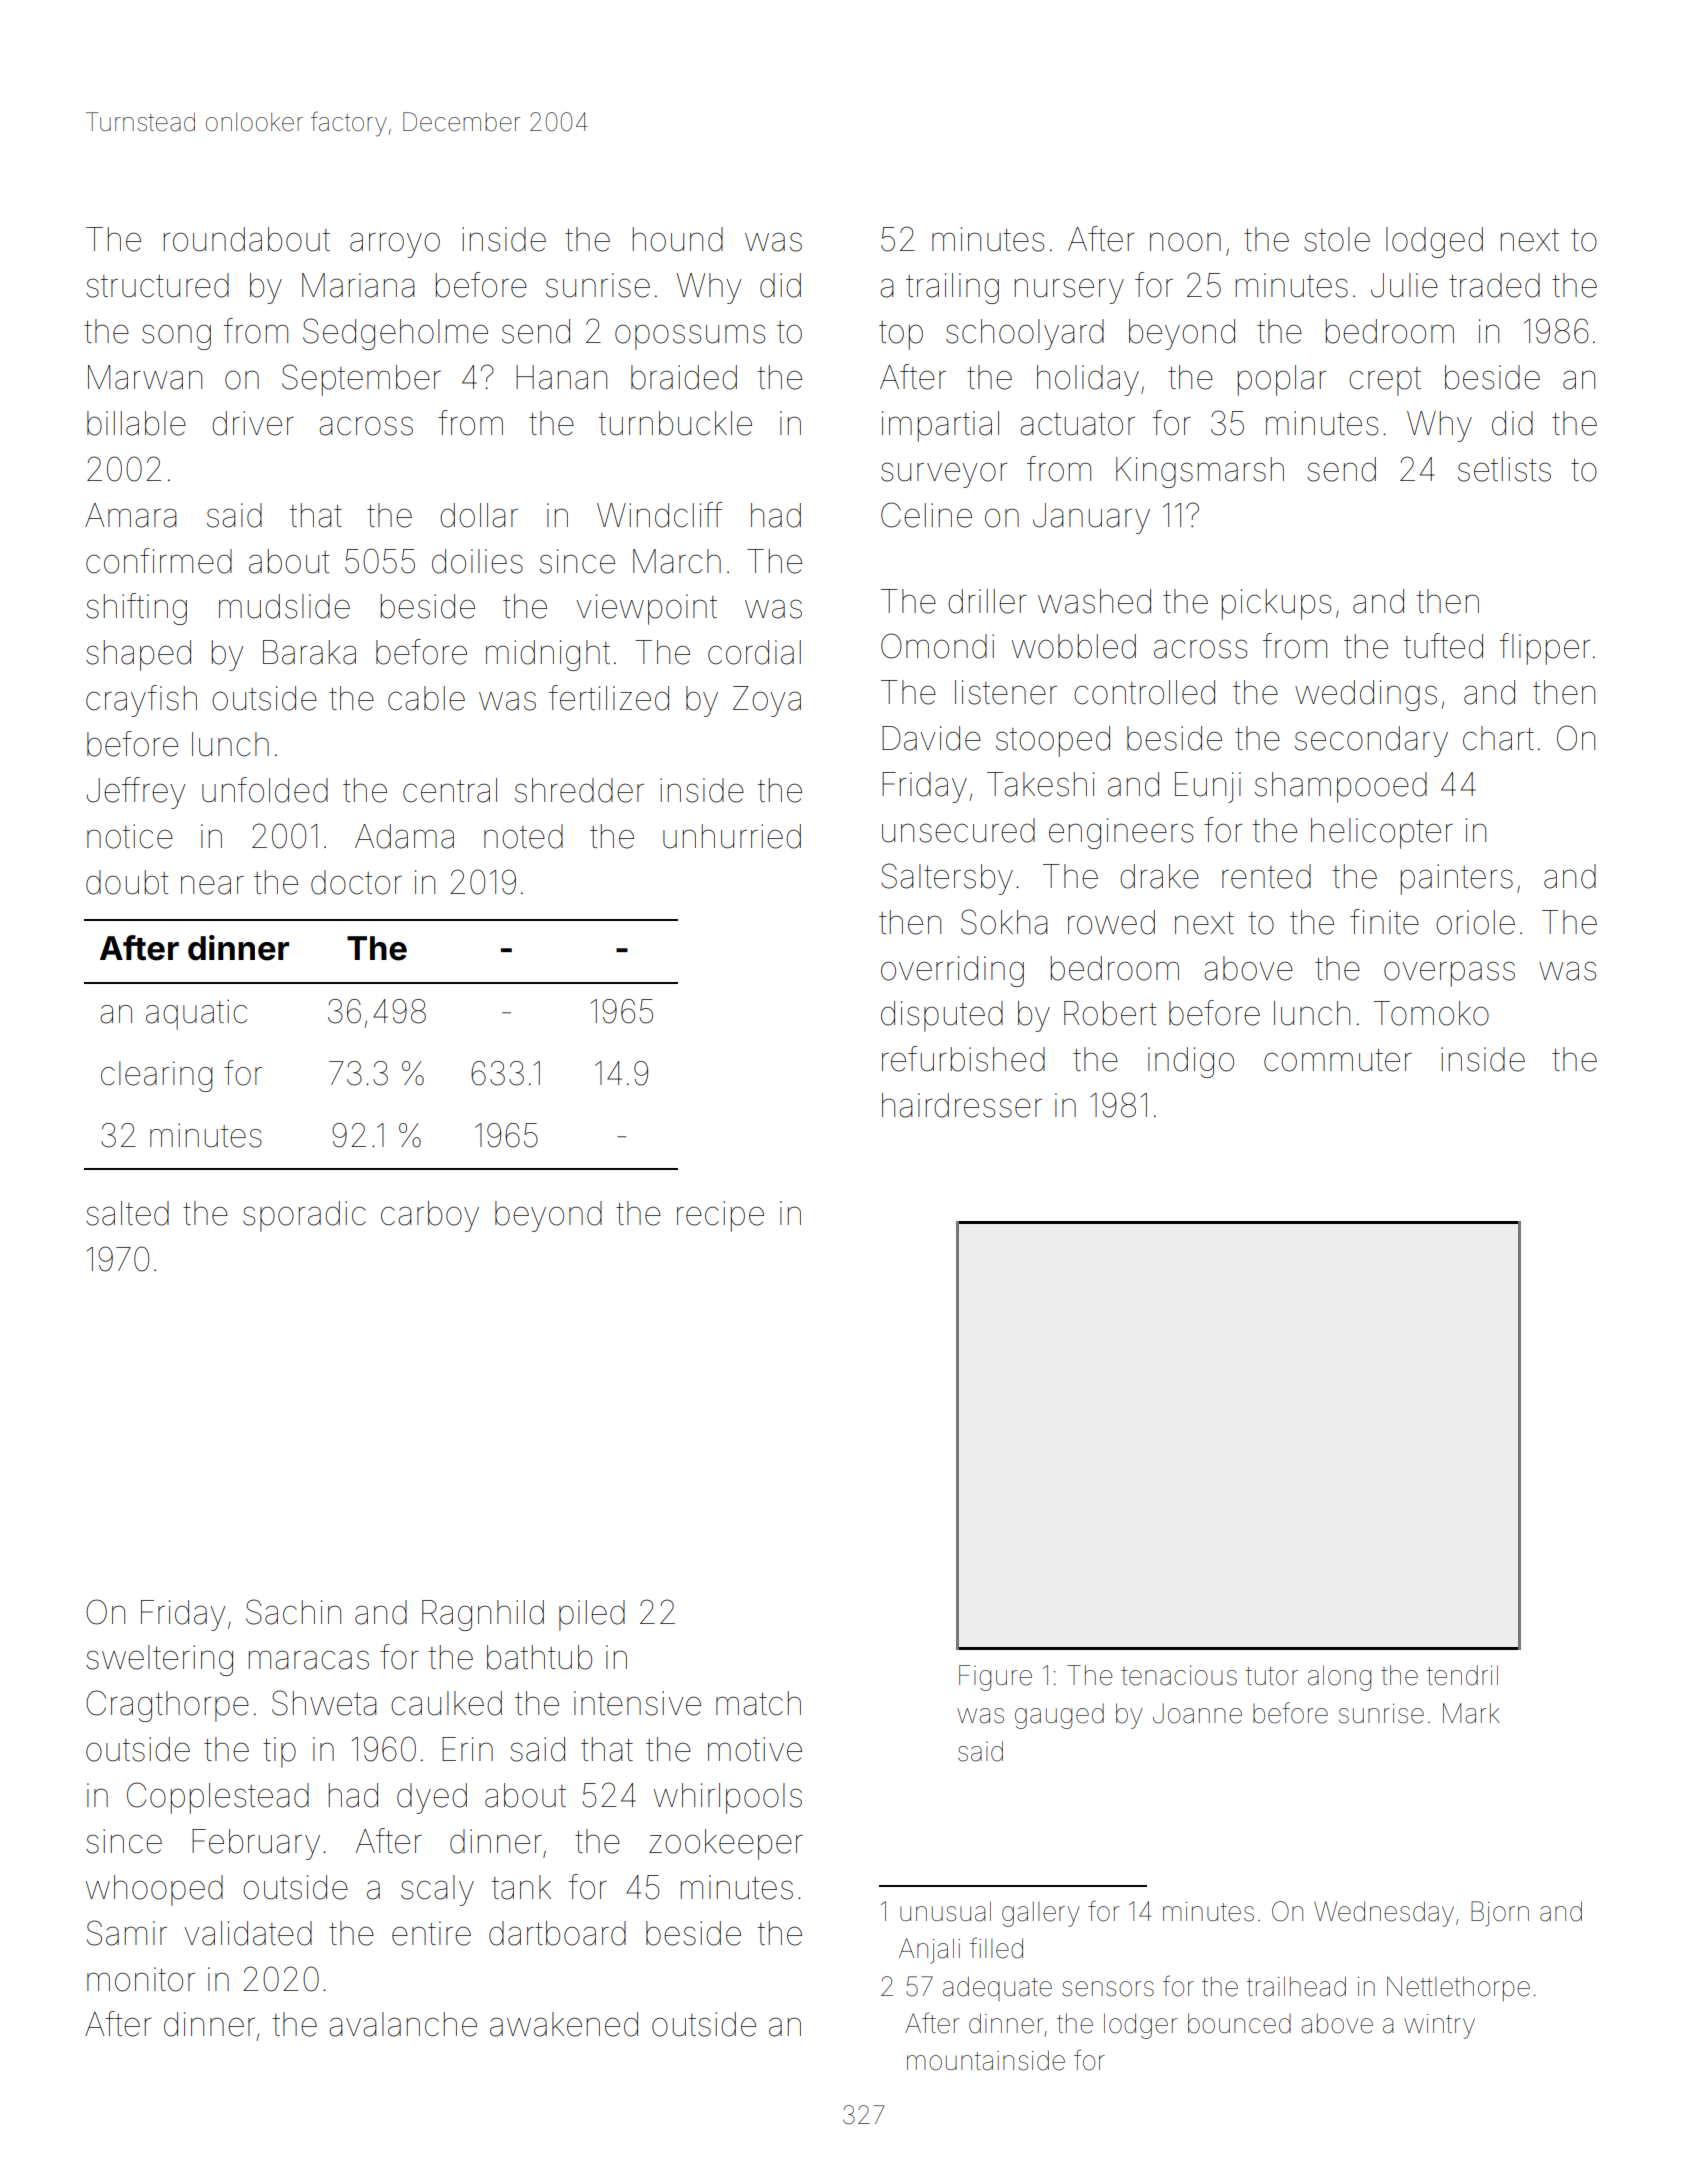  Describe the element at coordinates (395, 245) in the screenshot. I see `arroyo` at that location.
